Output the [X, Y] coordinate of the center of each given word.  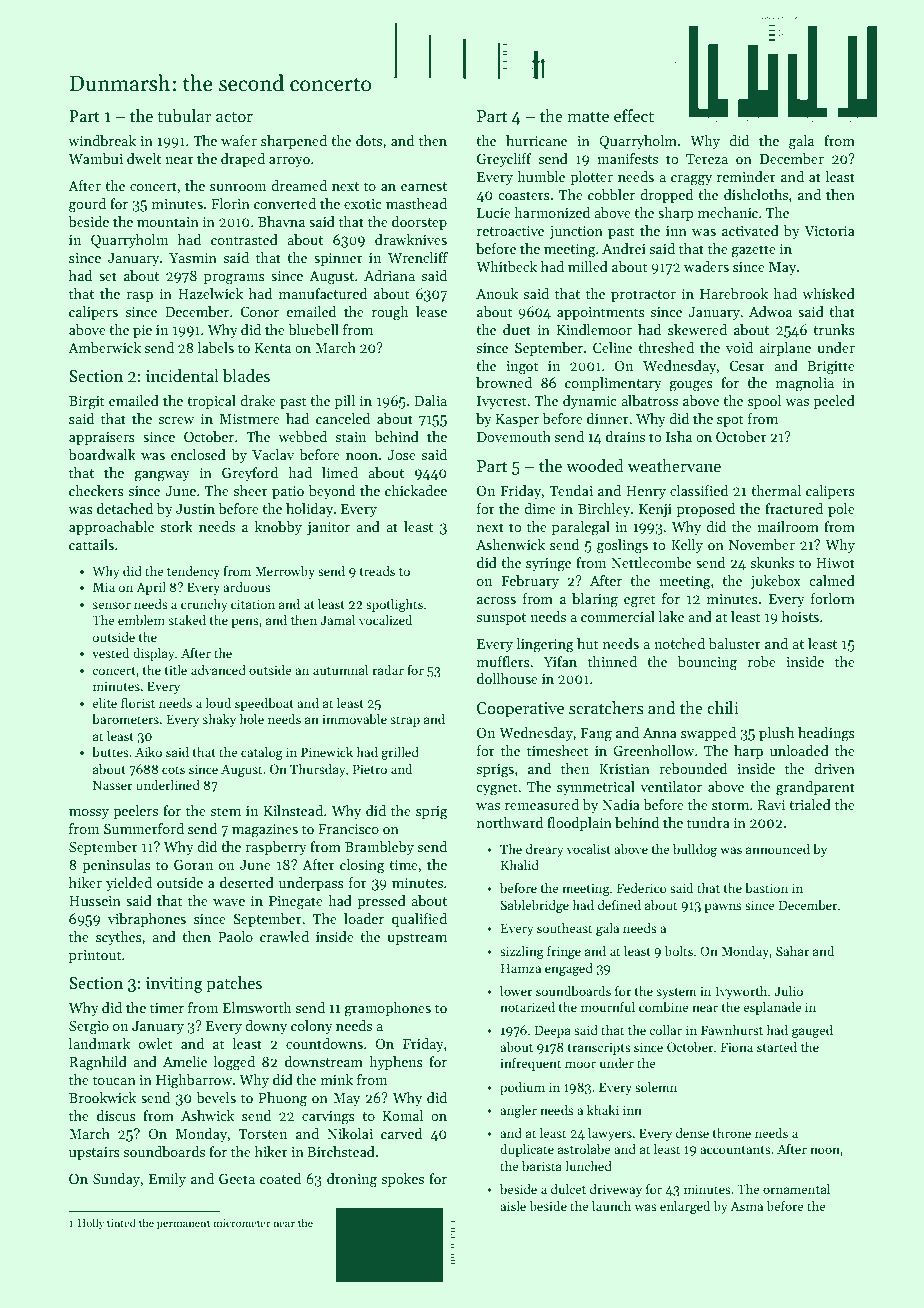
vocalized [385, 620]
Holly [91, 1223]
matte [588, 116]
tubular [184, 116]
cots [173, 770]
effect [634, 116]
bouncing [707, 663]
